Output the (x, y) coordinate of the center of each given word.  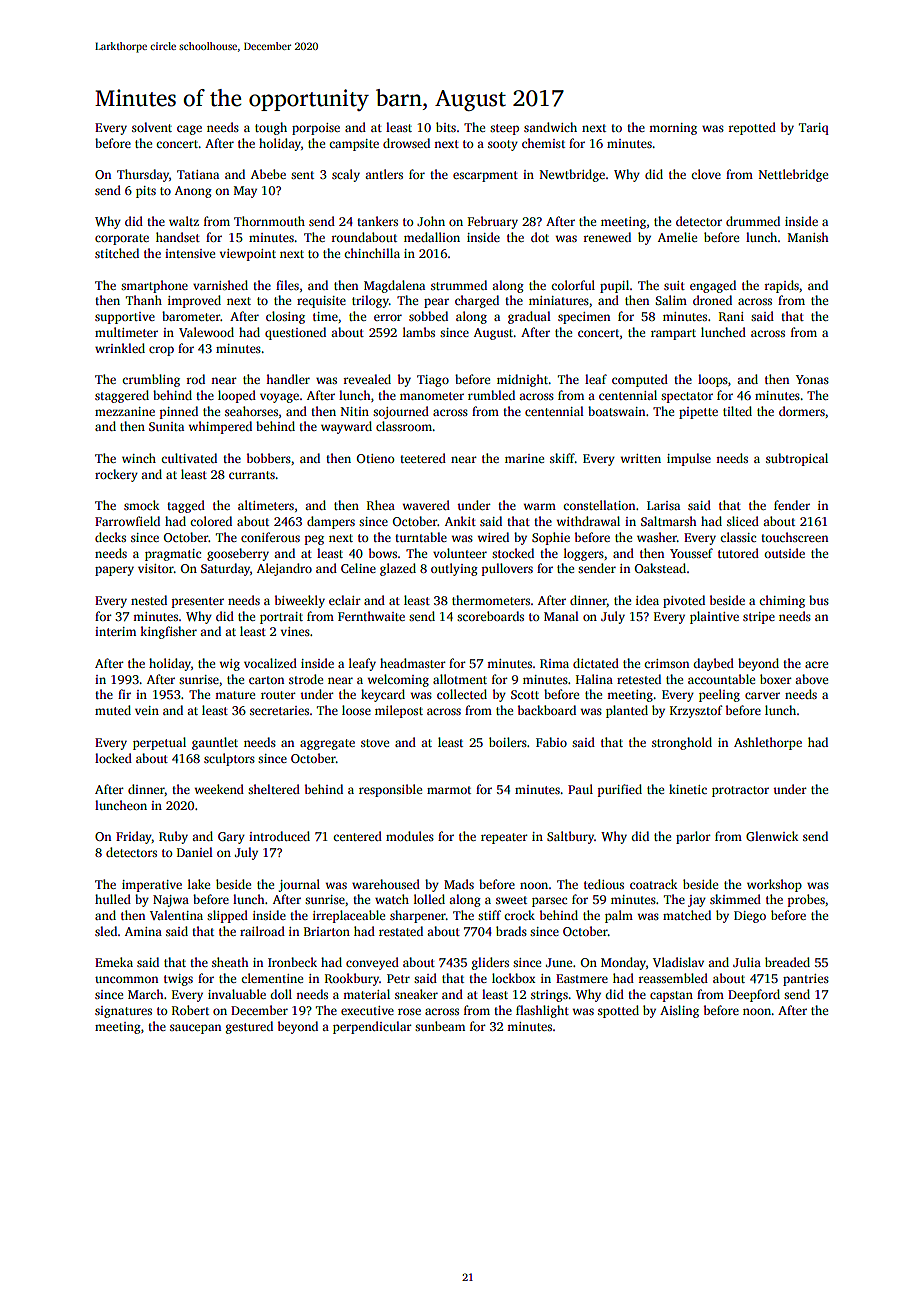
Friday (134, 837)
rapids (781, 286)
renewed (607, 237)
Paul (580, 789)
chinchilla (372, 253)
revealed (367, 379)
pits (146, 192)
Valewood (206, 332)
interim (115, 631)
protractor (740, 791)
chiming (782, 601)
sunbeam (440, 1026)
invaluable (237, 994)
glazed (398, 569)
